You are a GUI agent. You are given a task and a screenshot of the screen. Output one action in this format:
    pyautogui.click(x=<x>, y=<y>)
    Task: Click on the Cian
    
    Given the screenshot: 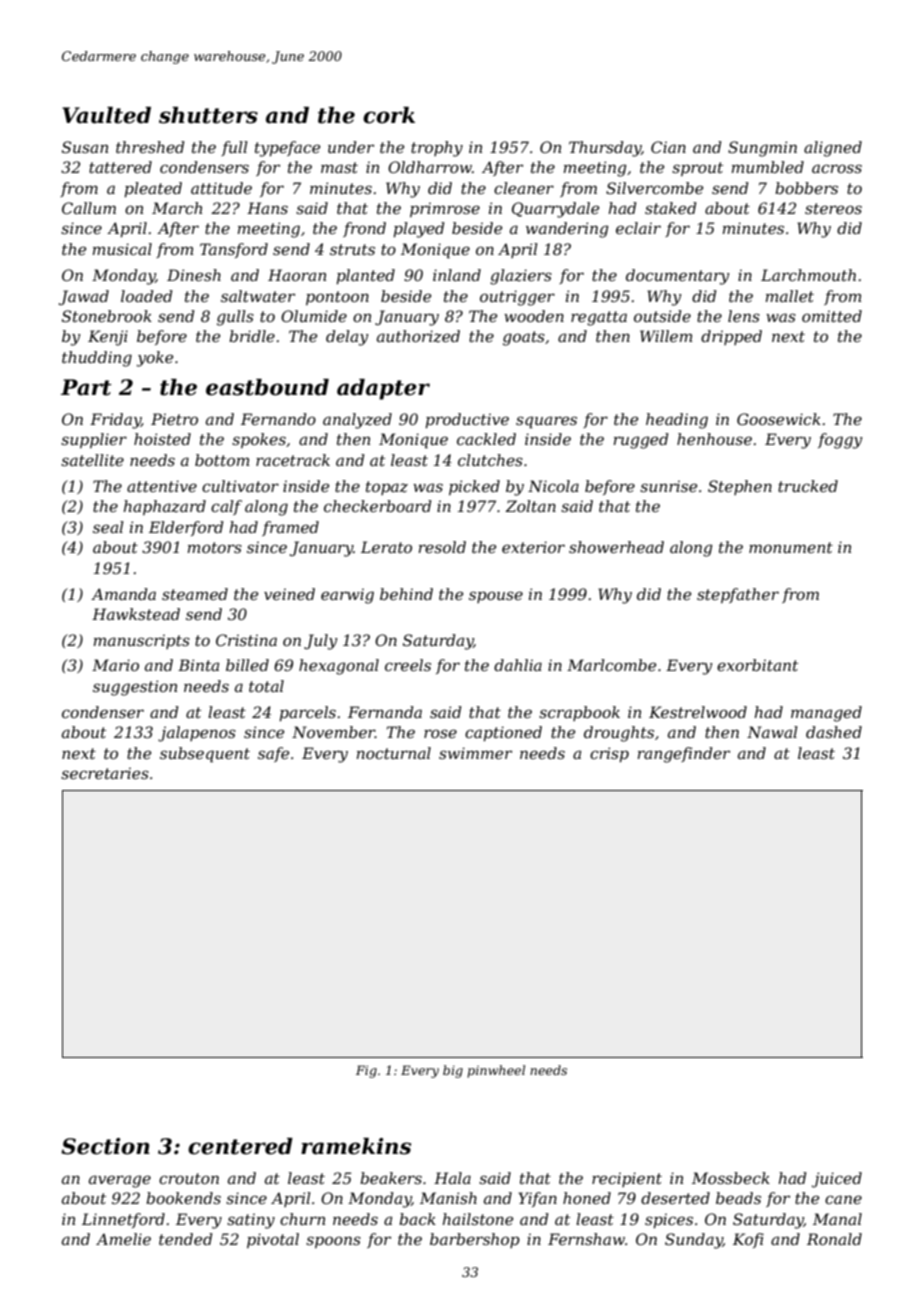 What is the action you would take?
    pyautogui.click(x=668, y=147)
